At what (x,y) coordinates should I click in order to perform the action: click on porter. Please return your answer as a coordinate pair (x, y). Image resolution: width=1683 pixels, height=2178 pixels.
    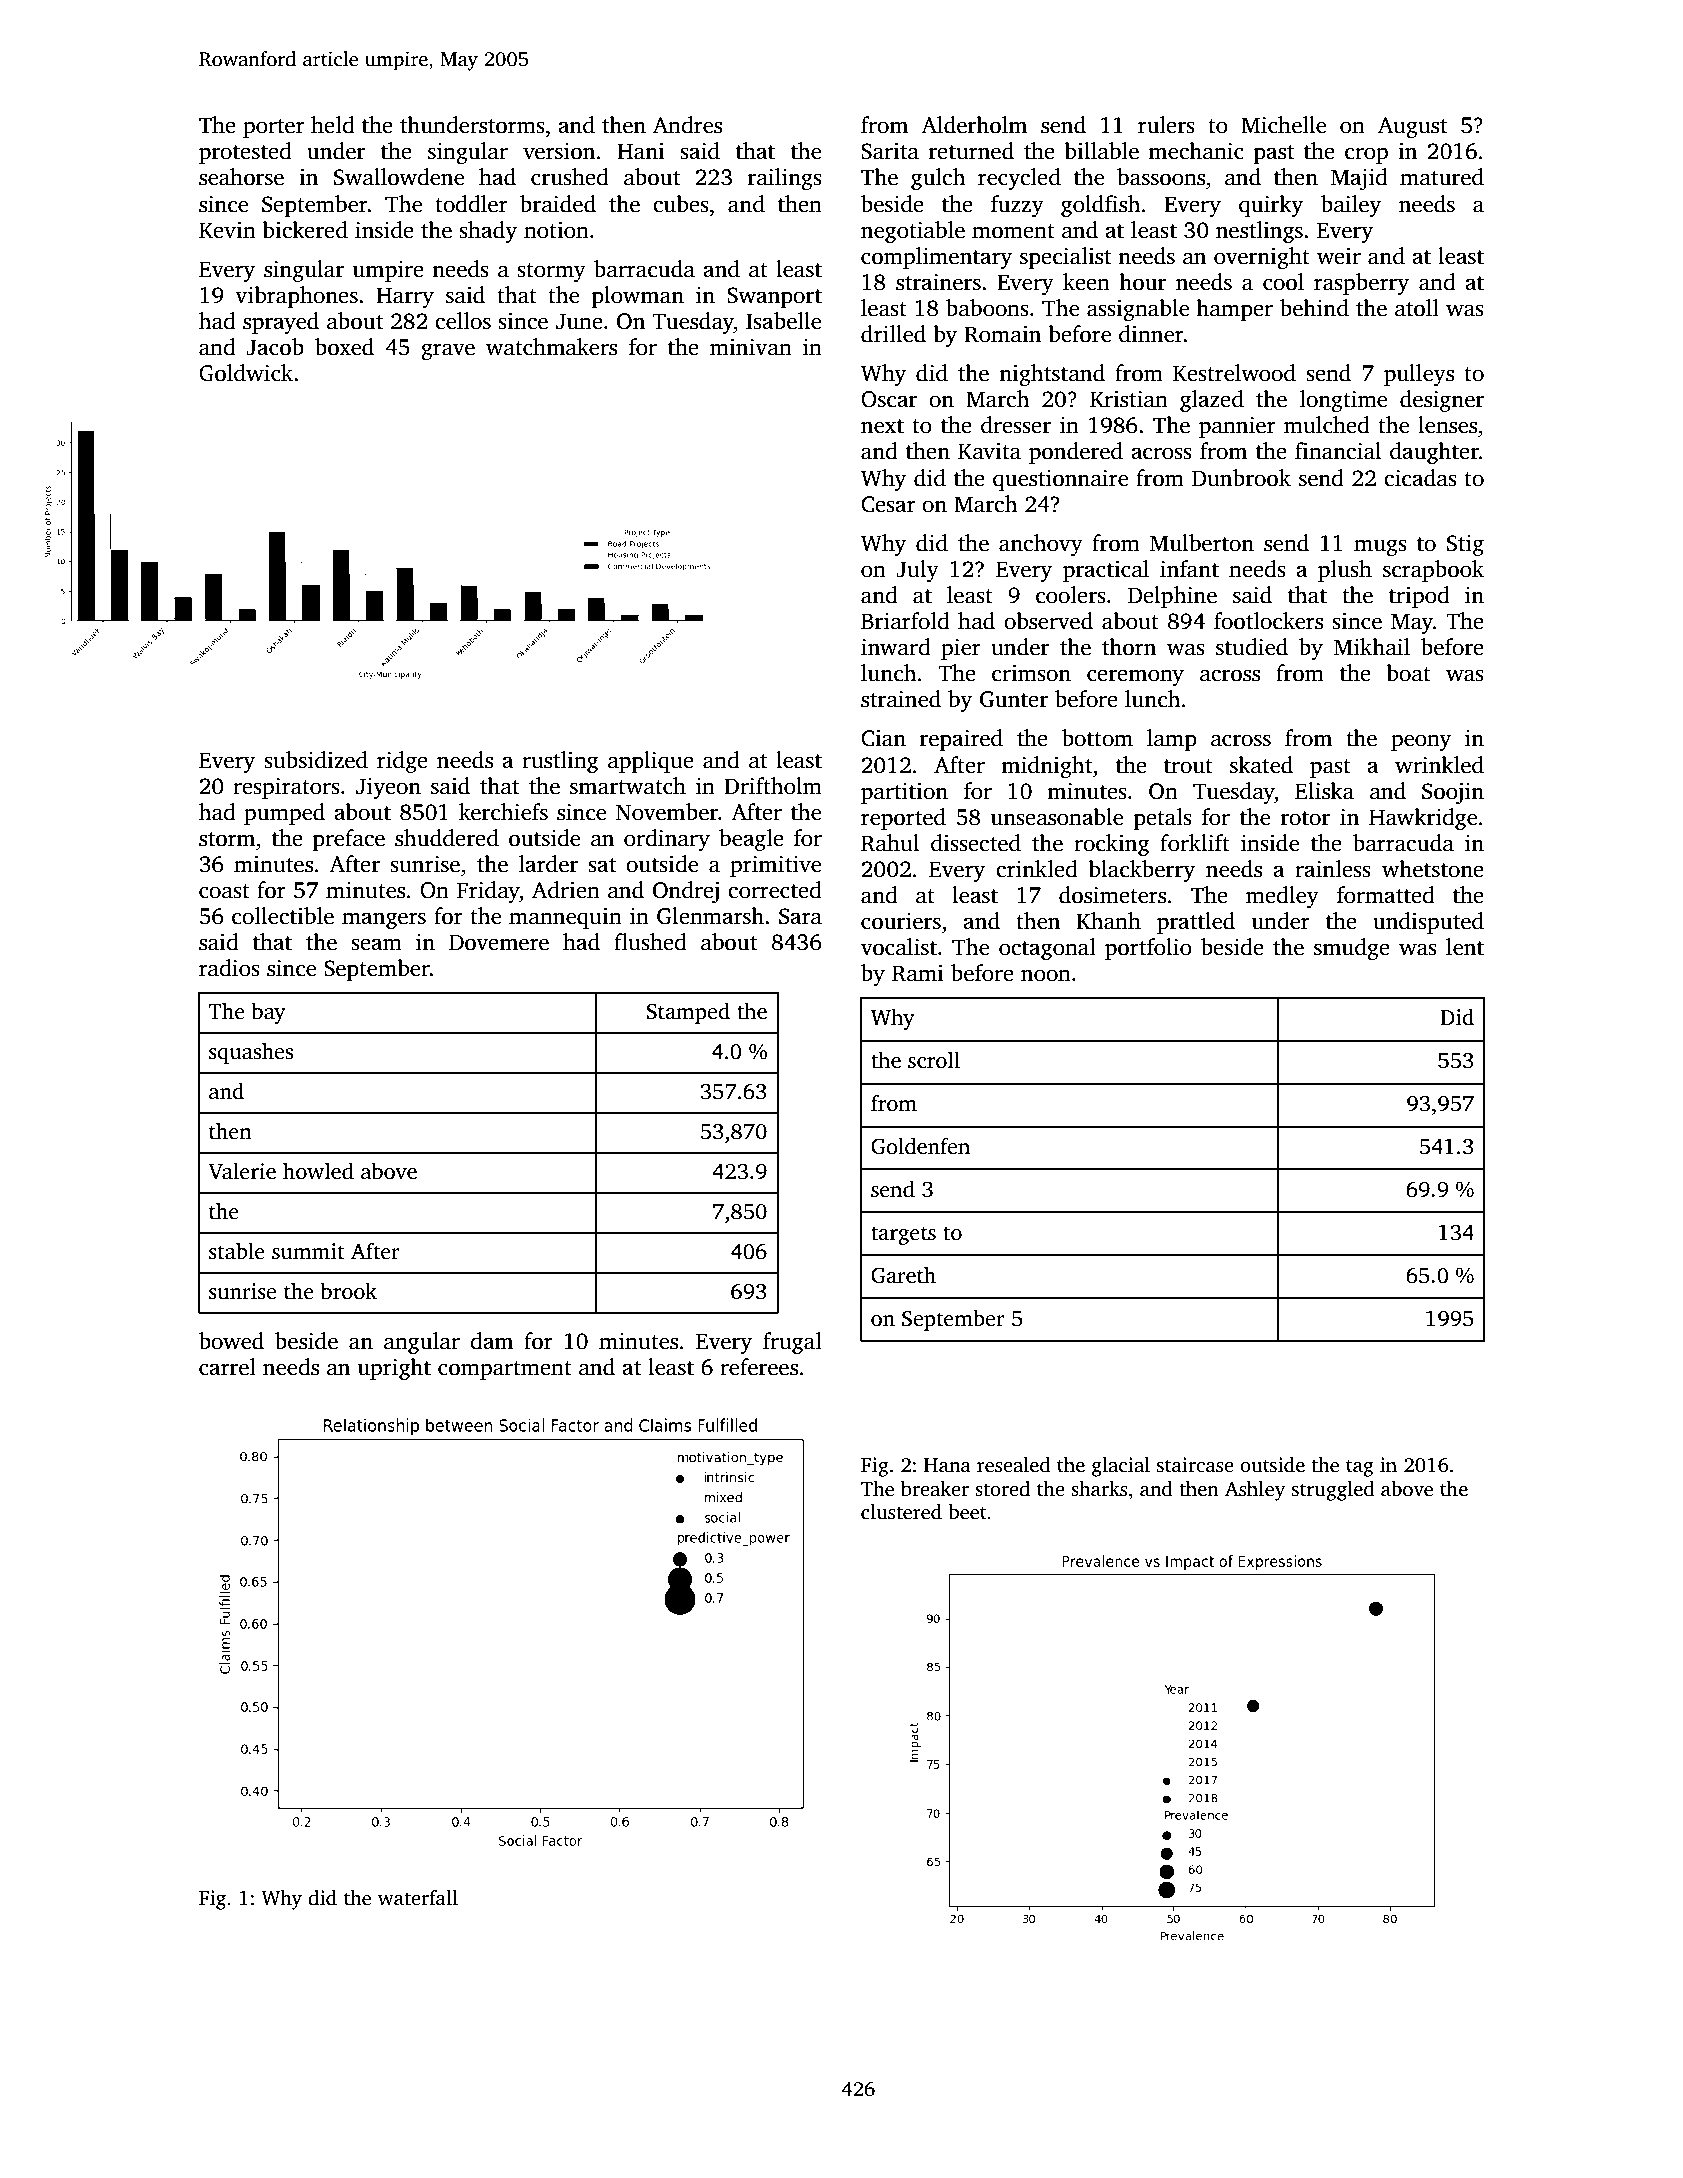
    Looking at the image, I should click on (274, 128).
